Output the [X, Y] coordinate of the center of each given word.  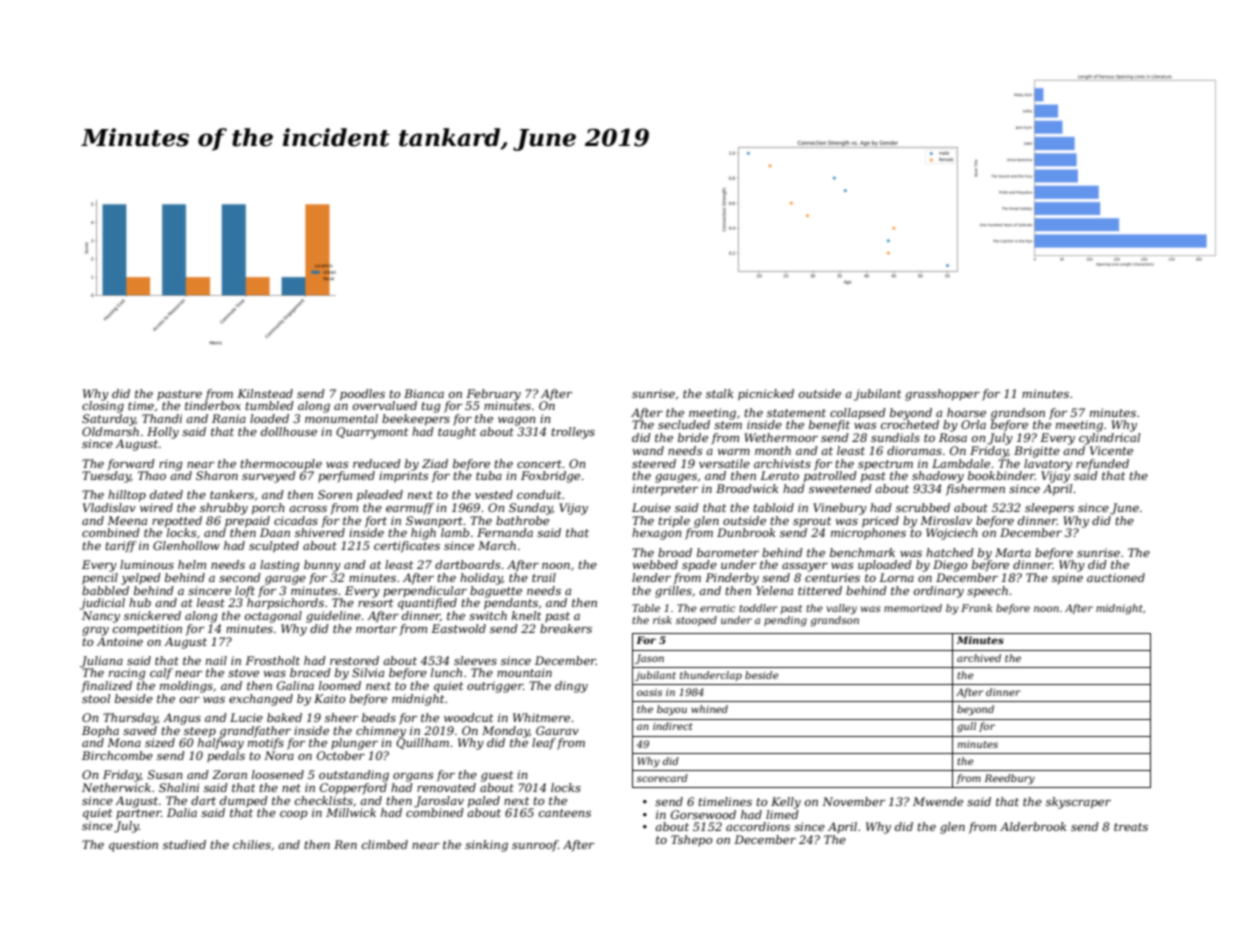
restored [354, 660]
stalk [720, 393]
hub [140, 602]
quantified [427, 604]
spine [1067, 579]
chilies [252, 844]
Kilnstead [265, 393]
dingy [571, 687]
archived [979, 658]
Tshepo [692, 841]
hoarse [966, 412]
